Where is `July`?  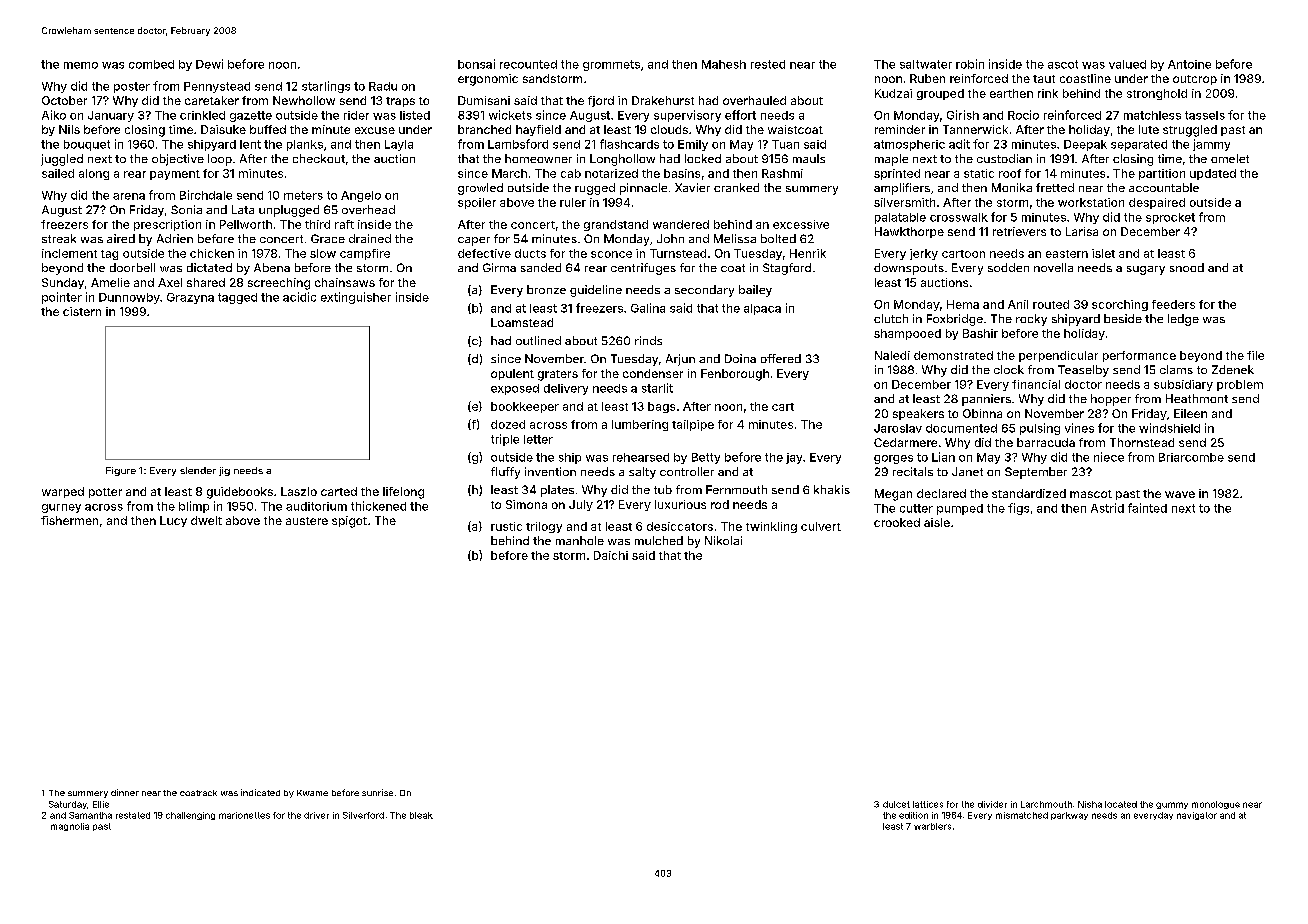 July is located at coordinates (581, 505).
